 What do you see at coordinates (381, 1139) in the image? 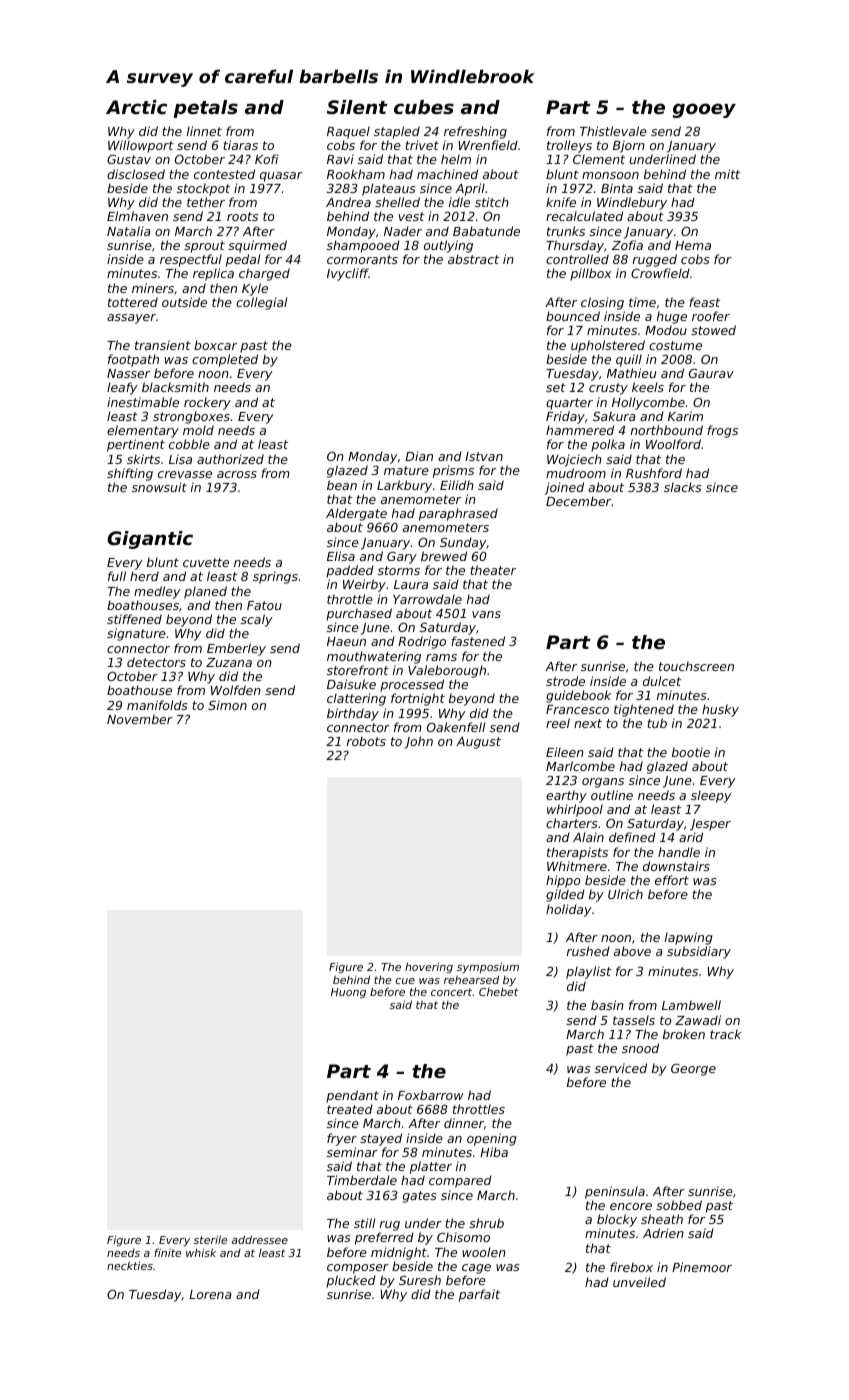
I see `stayed` at bounding box center [381, 1139].
